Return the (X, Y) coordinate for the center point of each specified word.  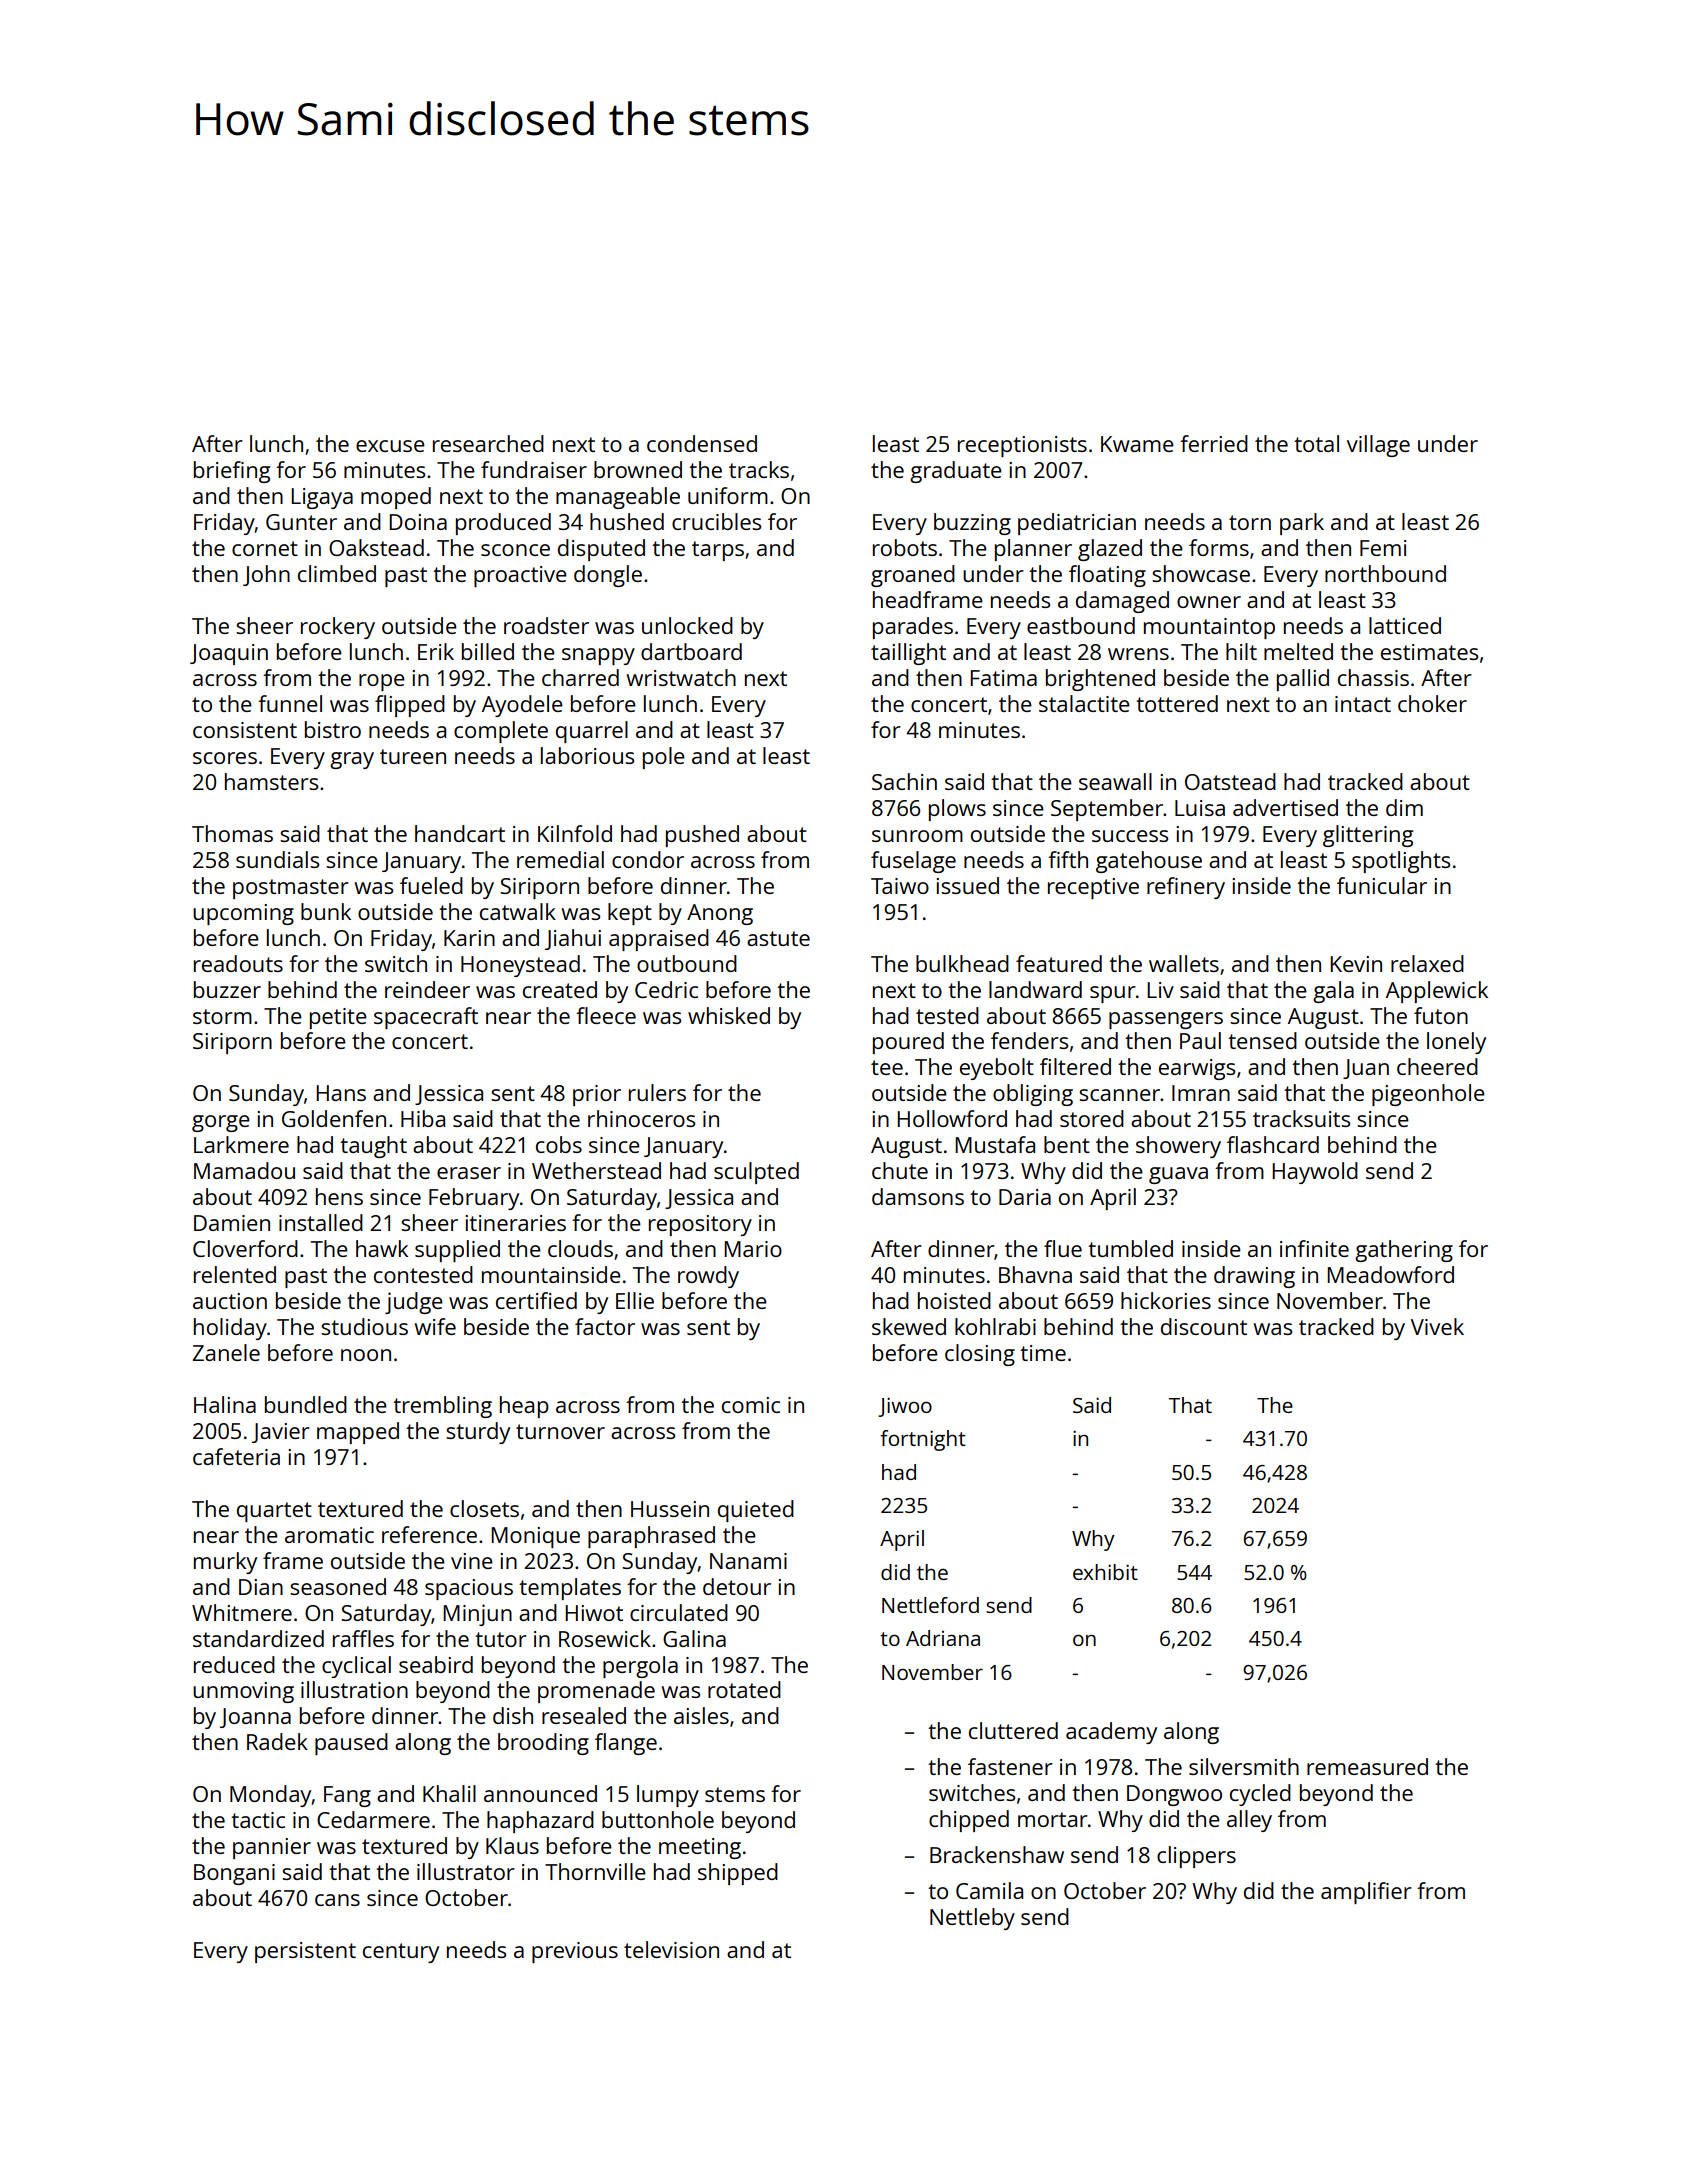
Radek (277, 1741)
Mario (753, 1249)
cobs (559, 1144)
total (1316, 443)
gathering (1404, 1251)
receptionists (1022, 446)
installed (321, 1222)
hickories (1166, 1300)
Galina (694, 1638)
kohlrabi (995, 1326)
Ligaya (322, 498)
